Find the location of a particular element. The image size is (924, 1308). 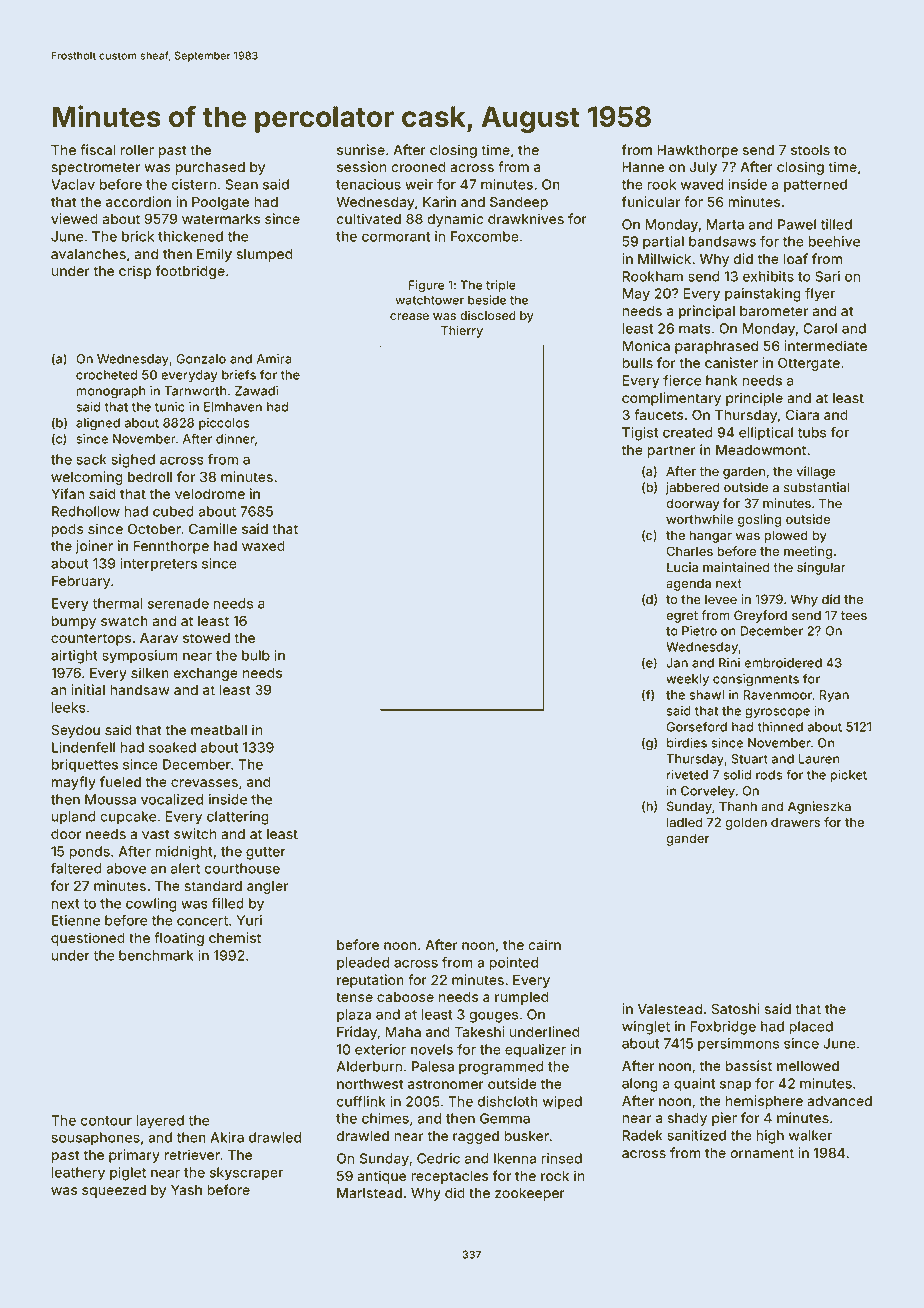

drawknives is located at coordinates (526, 218).
